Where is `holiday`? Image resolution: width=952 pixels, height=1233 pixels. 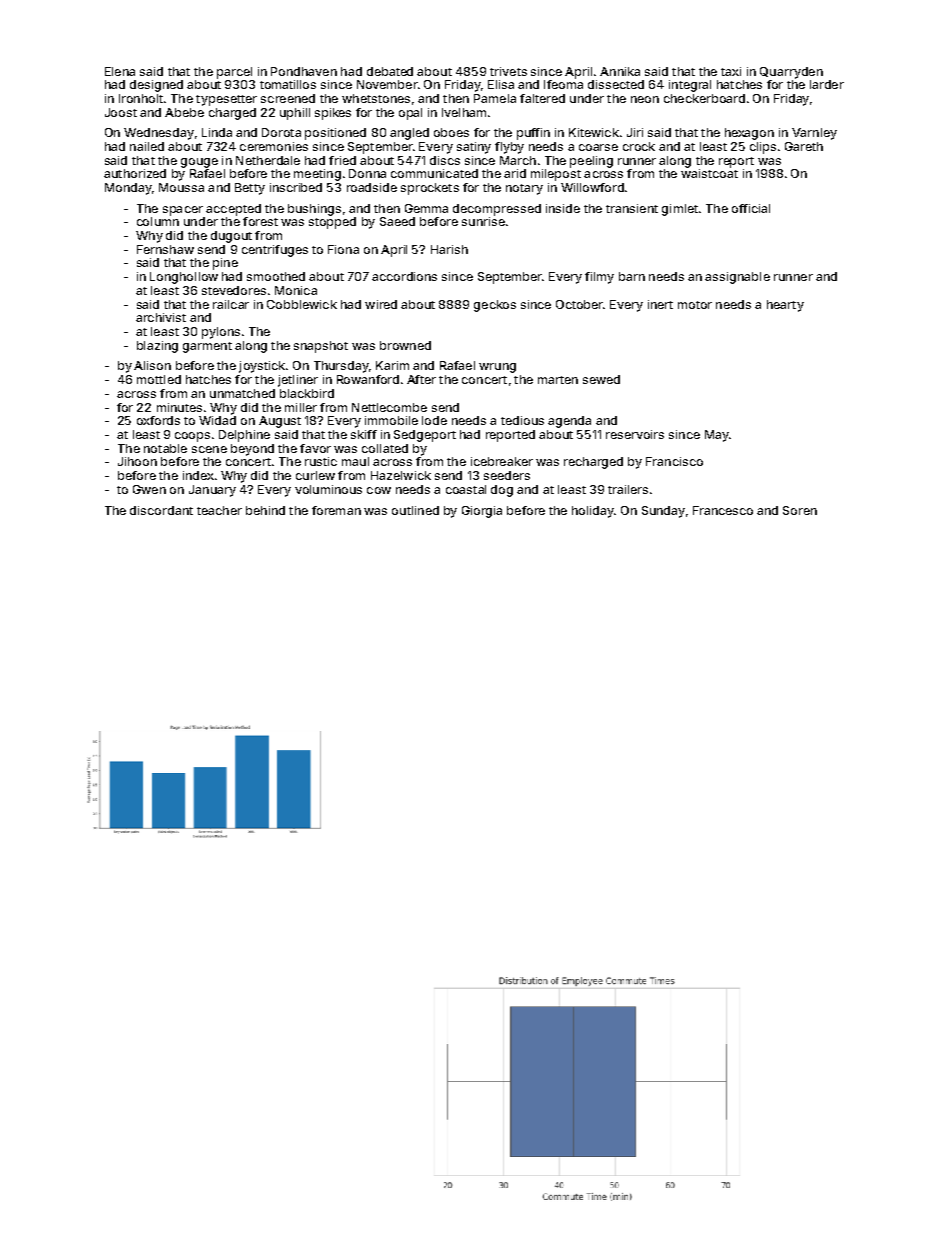
holiday is located at coordinates (593, 512).
